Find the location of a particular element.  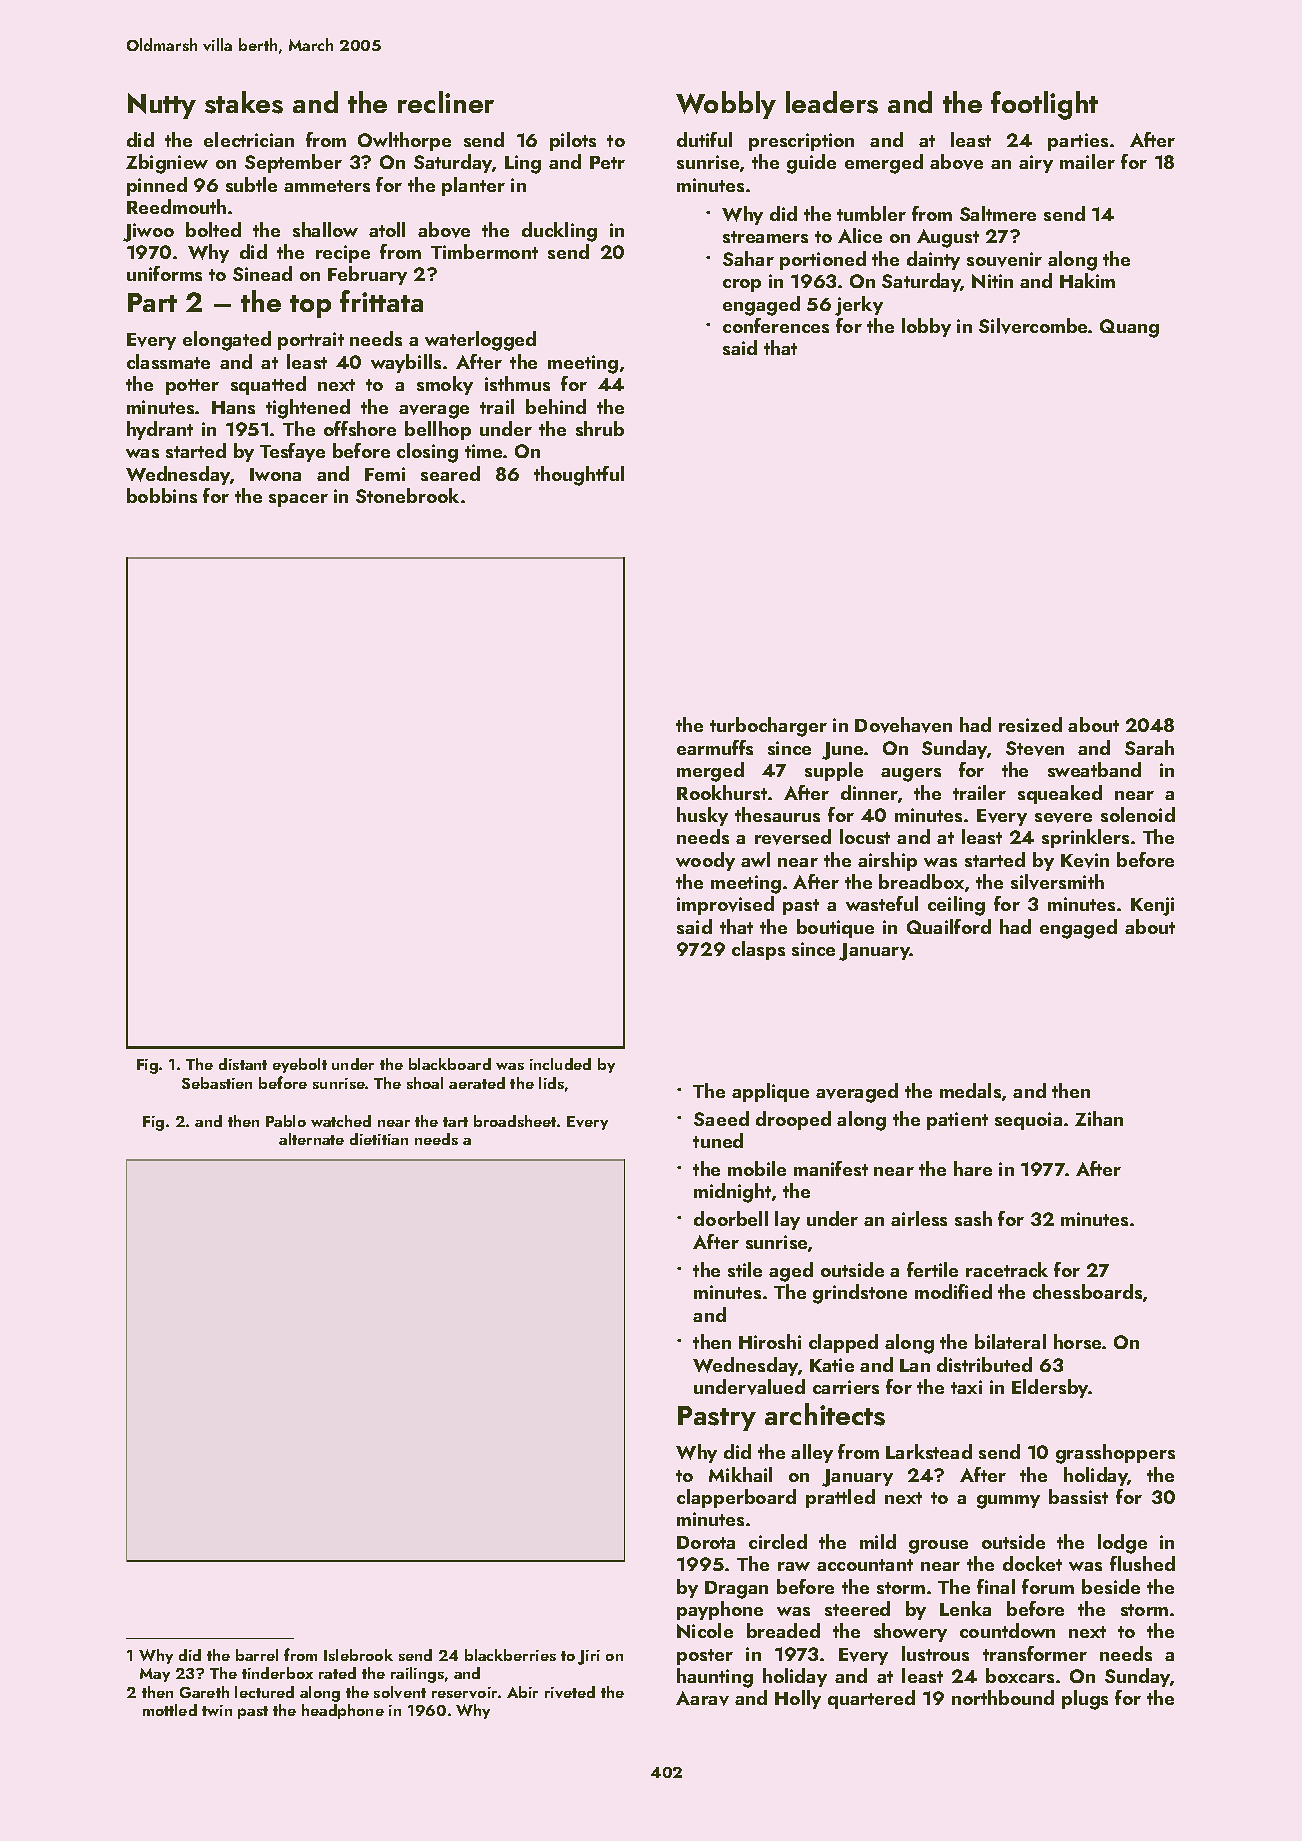

footlight is located at coordinates (1044, 105).
